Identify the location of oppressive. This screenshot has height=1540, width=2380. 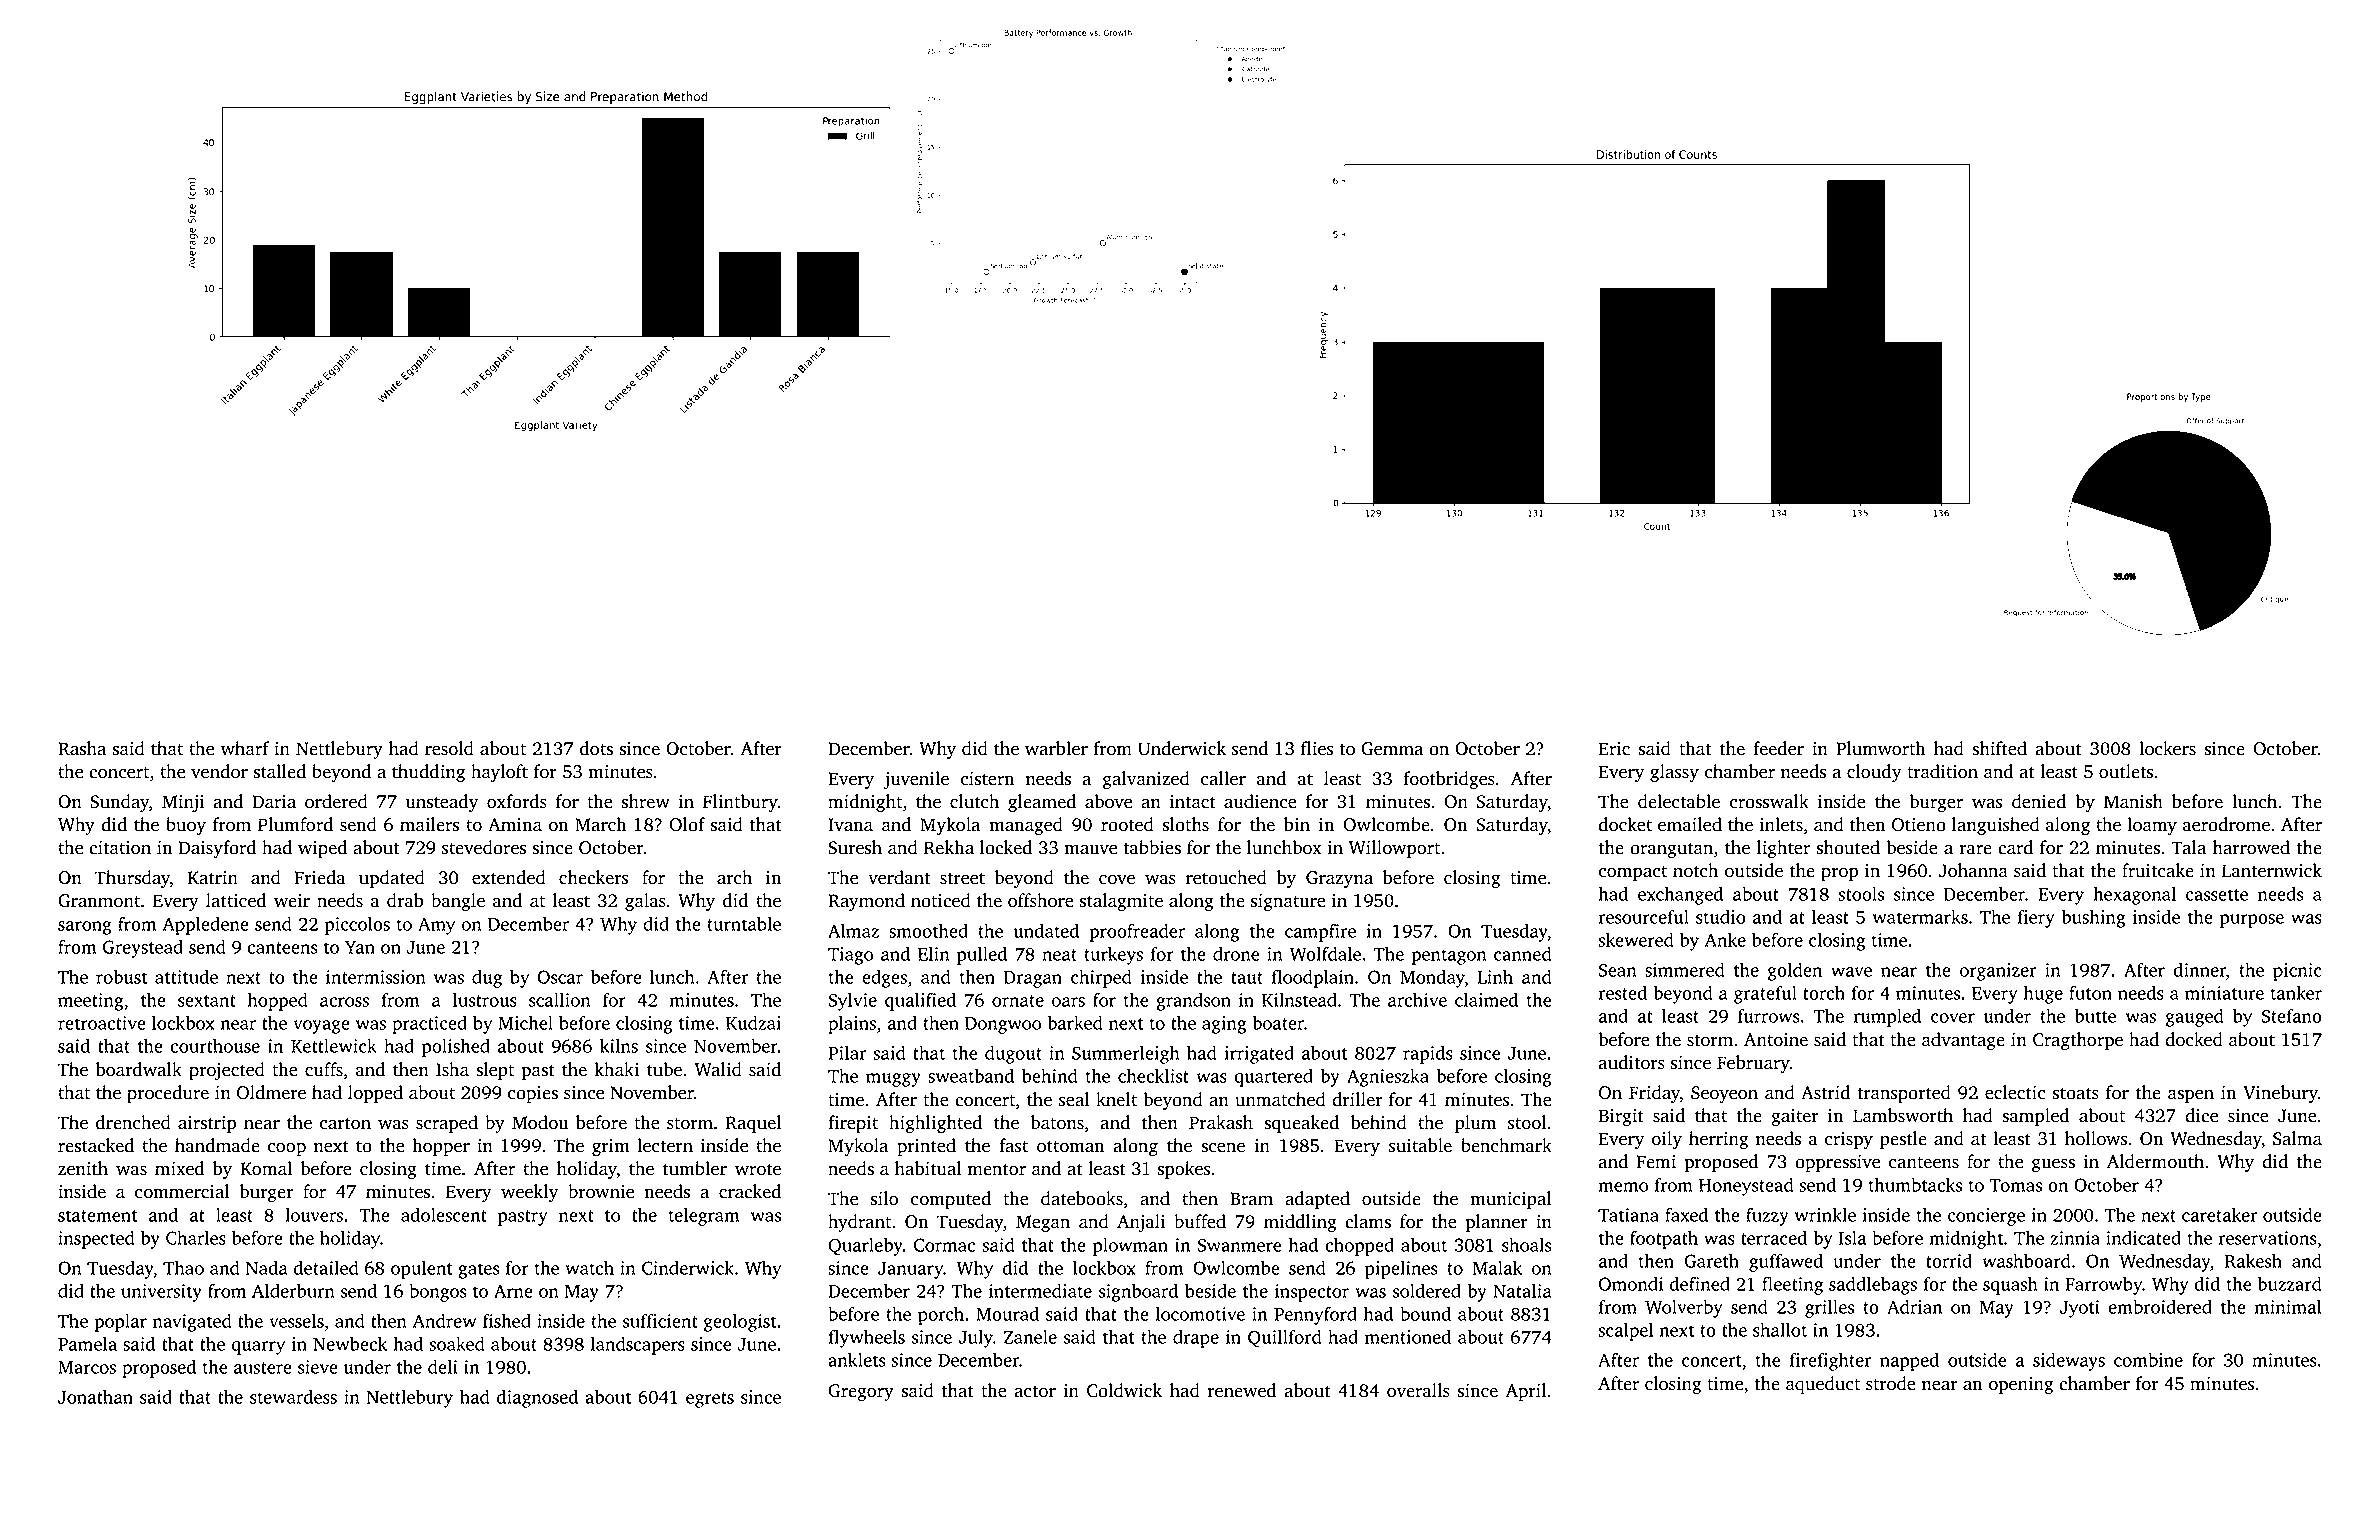
(1837, 1163).
